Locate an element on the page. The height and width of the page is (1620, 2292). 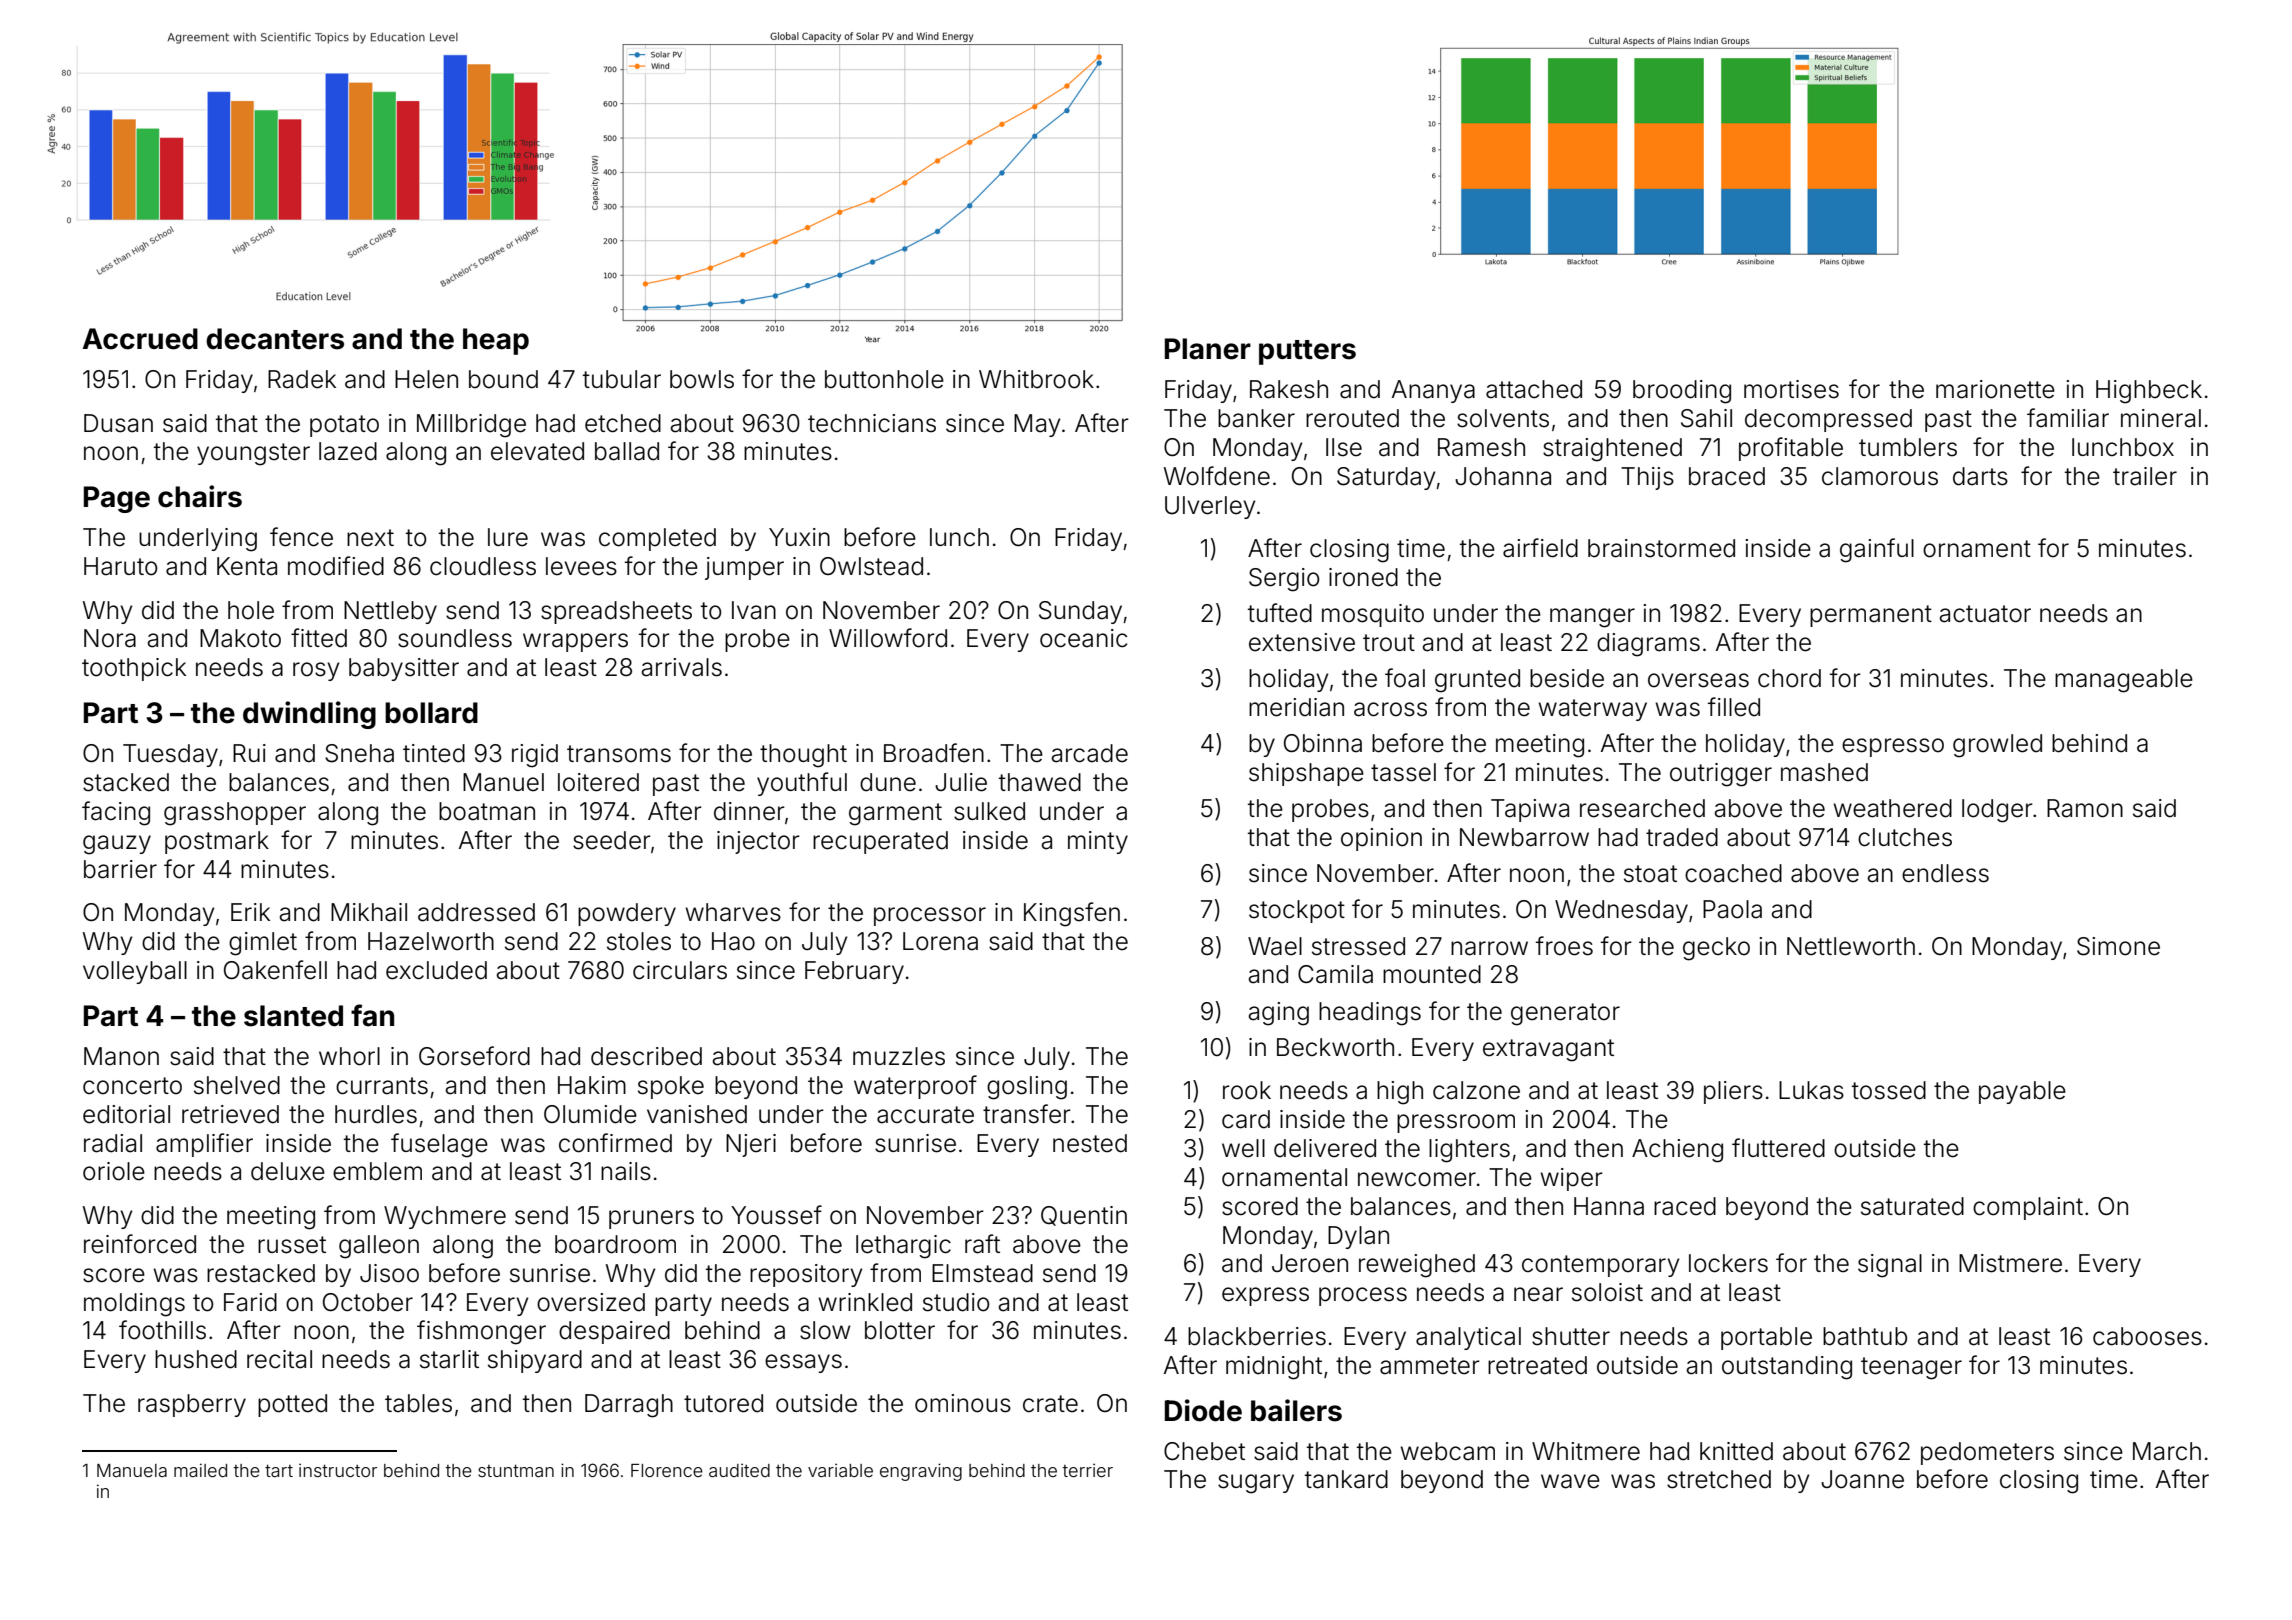
attached is located at coordinates (1534, 389).
